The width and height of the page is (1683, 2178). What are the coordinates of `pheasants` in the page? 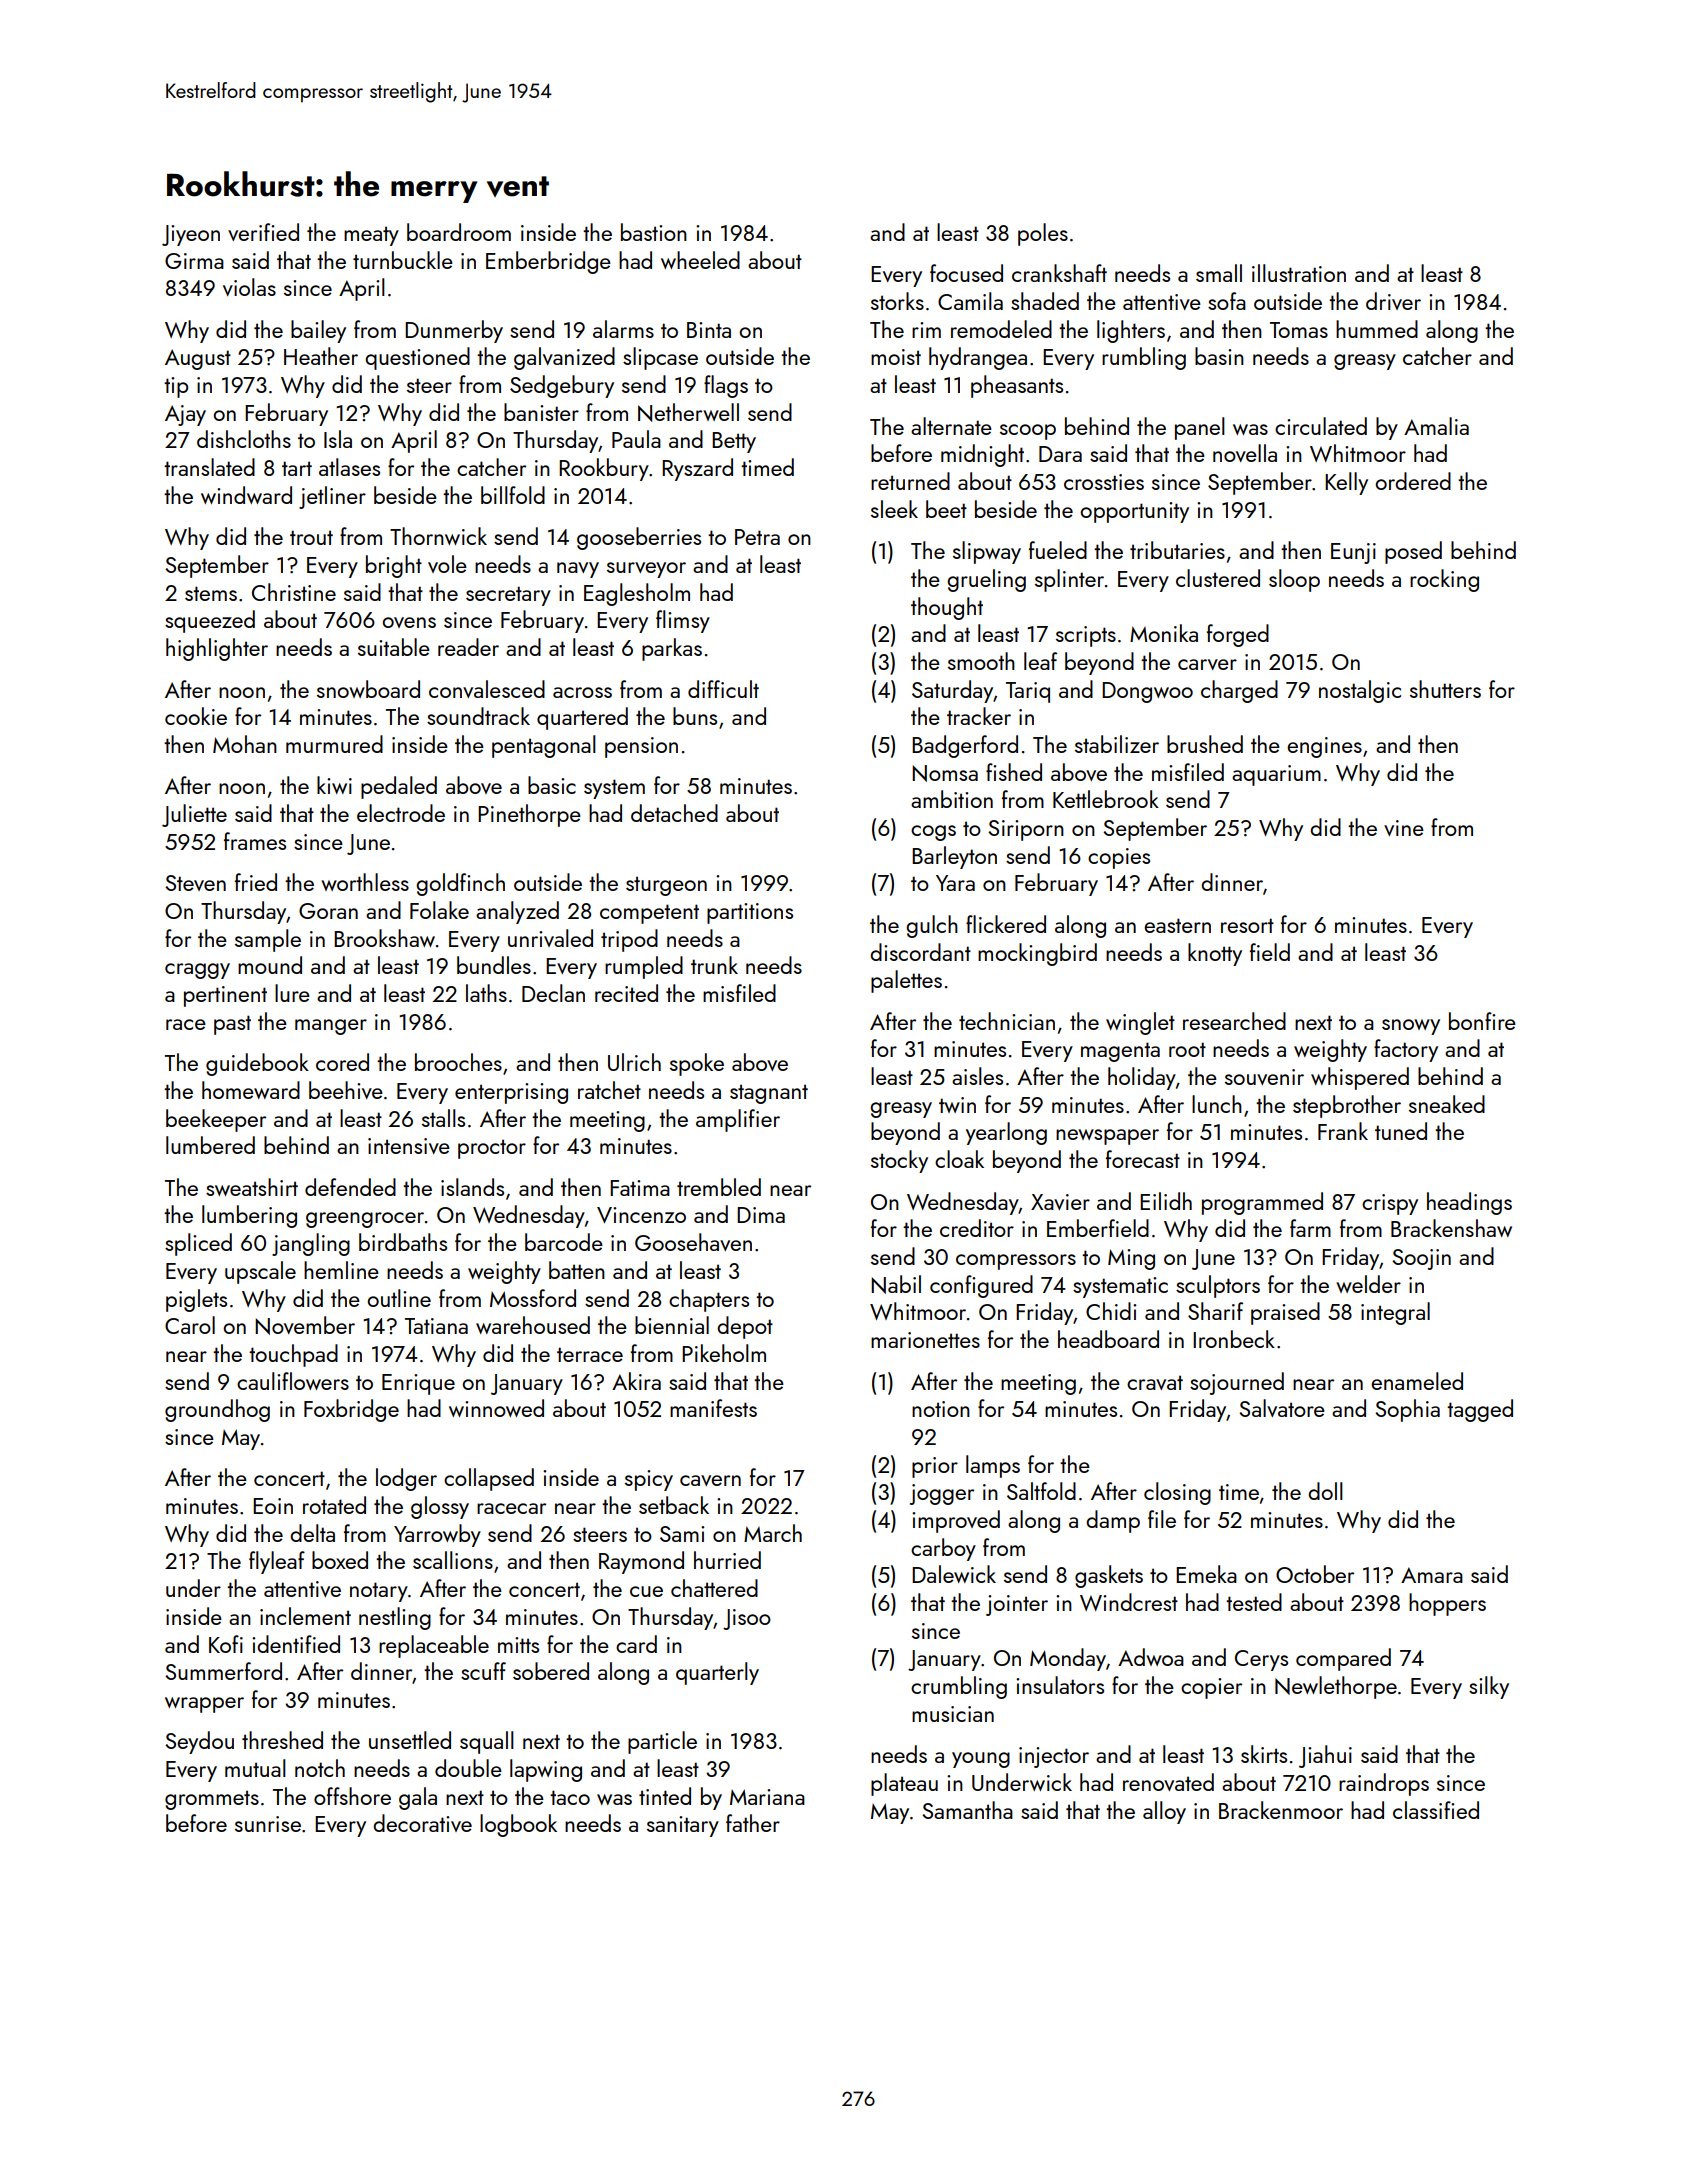 It's located at (1017, 386).
